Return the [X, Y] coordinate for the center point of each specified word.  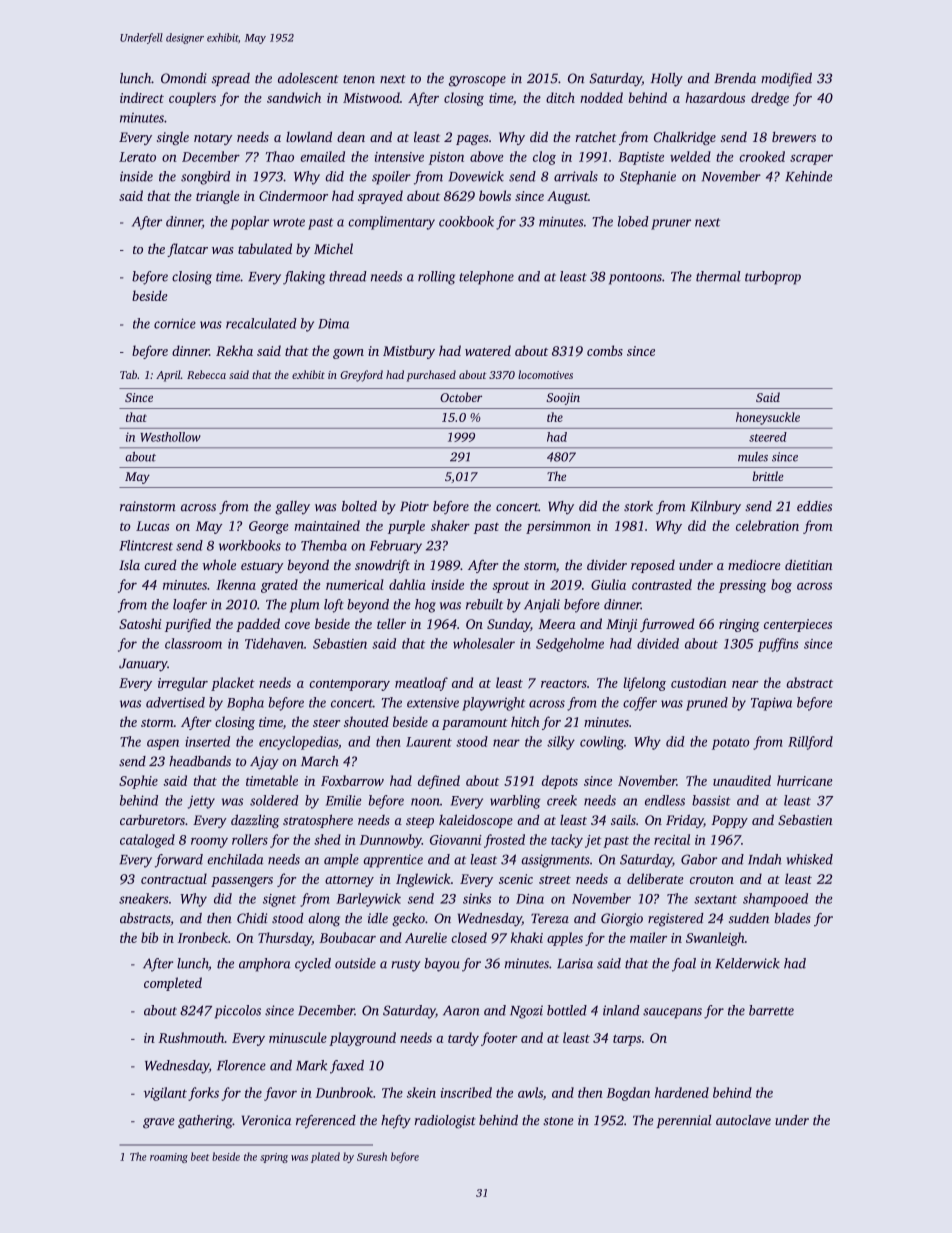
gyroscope [477, 81]
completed [173, 984]
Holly [667, 80]
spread [231, 79]
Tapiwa [771, 704]
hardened [682, 1092]
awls [530, 1092]
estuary [262, 567]
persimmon [558, 527]
